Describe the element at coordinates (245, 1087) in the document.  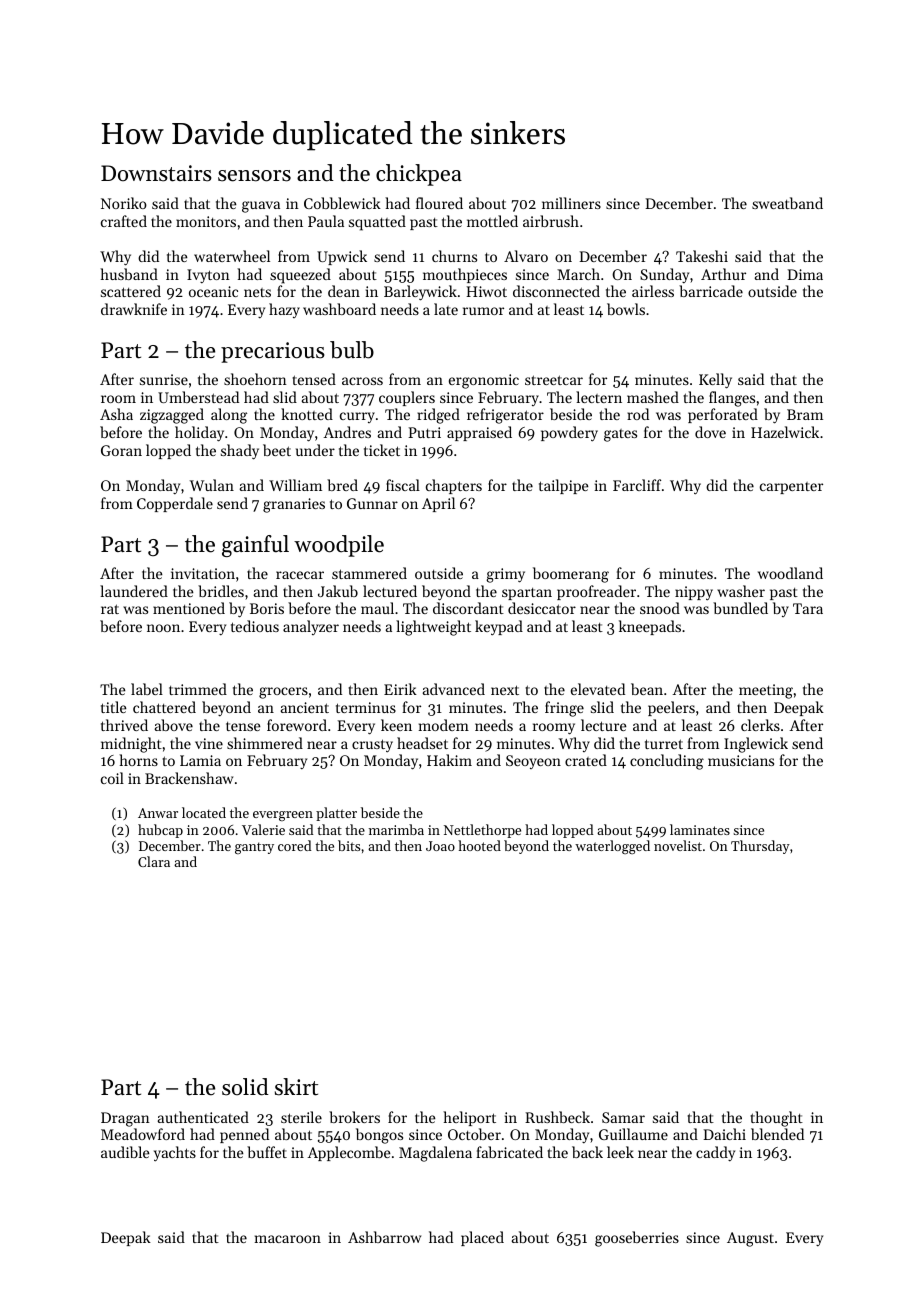
I see `solid` at that location.
